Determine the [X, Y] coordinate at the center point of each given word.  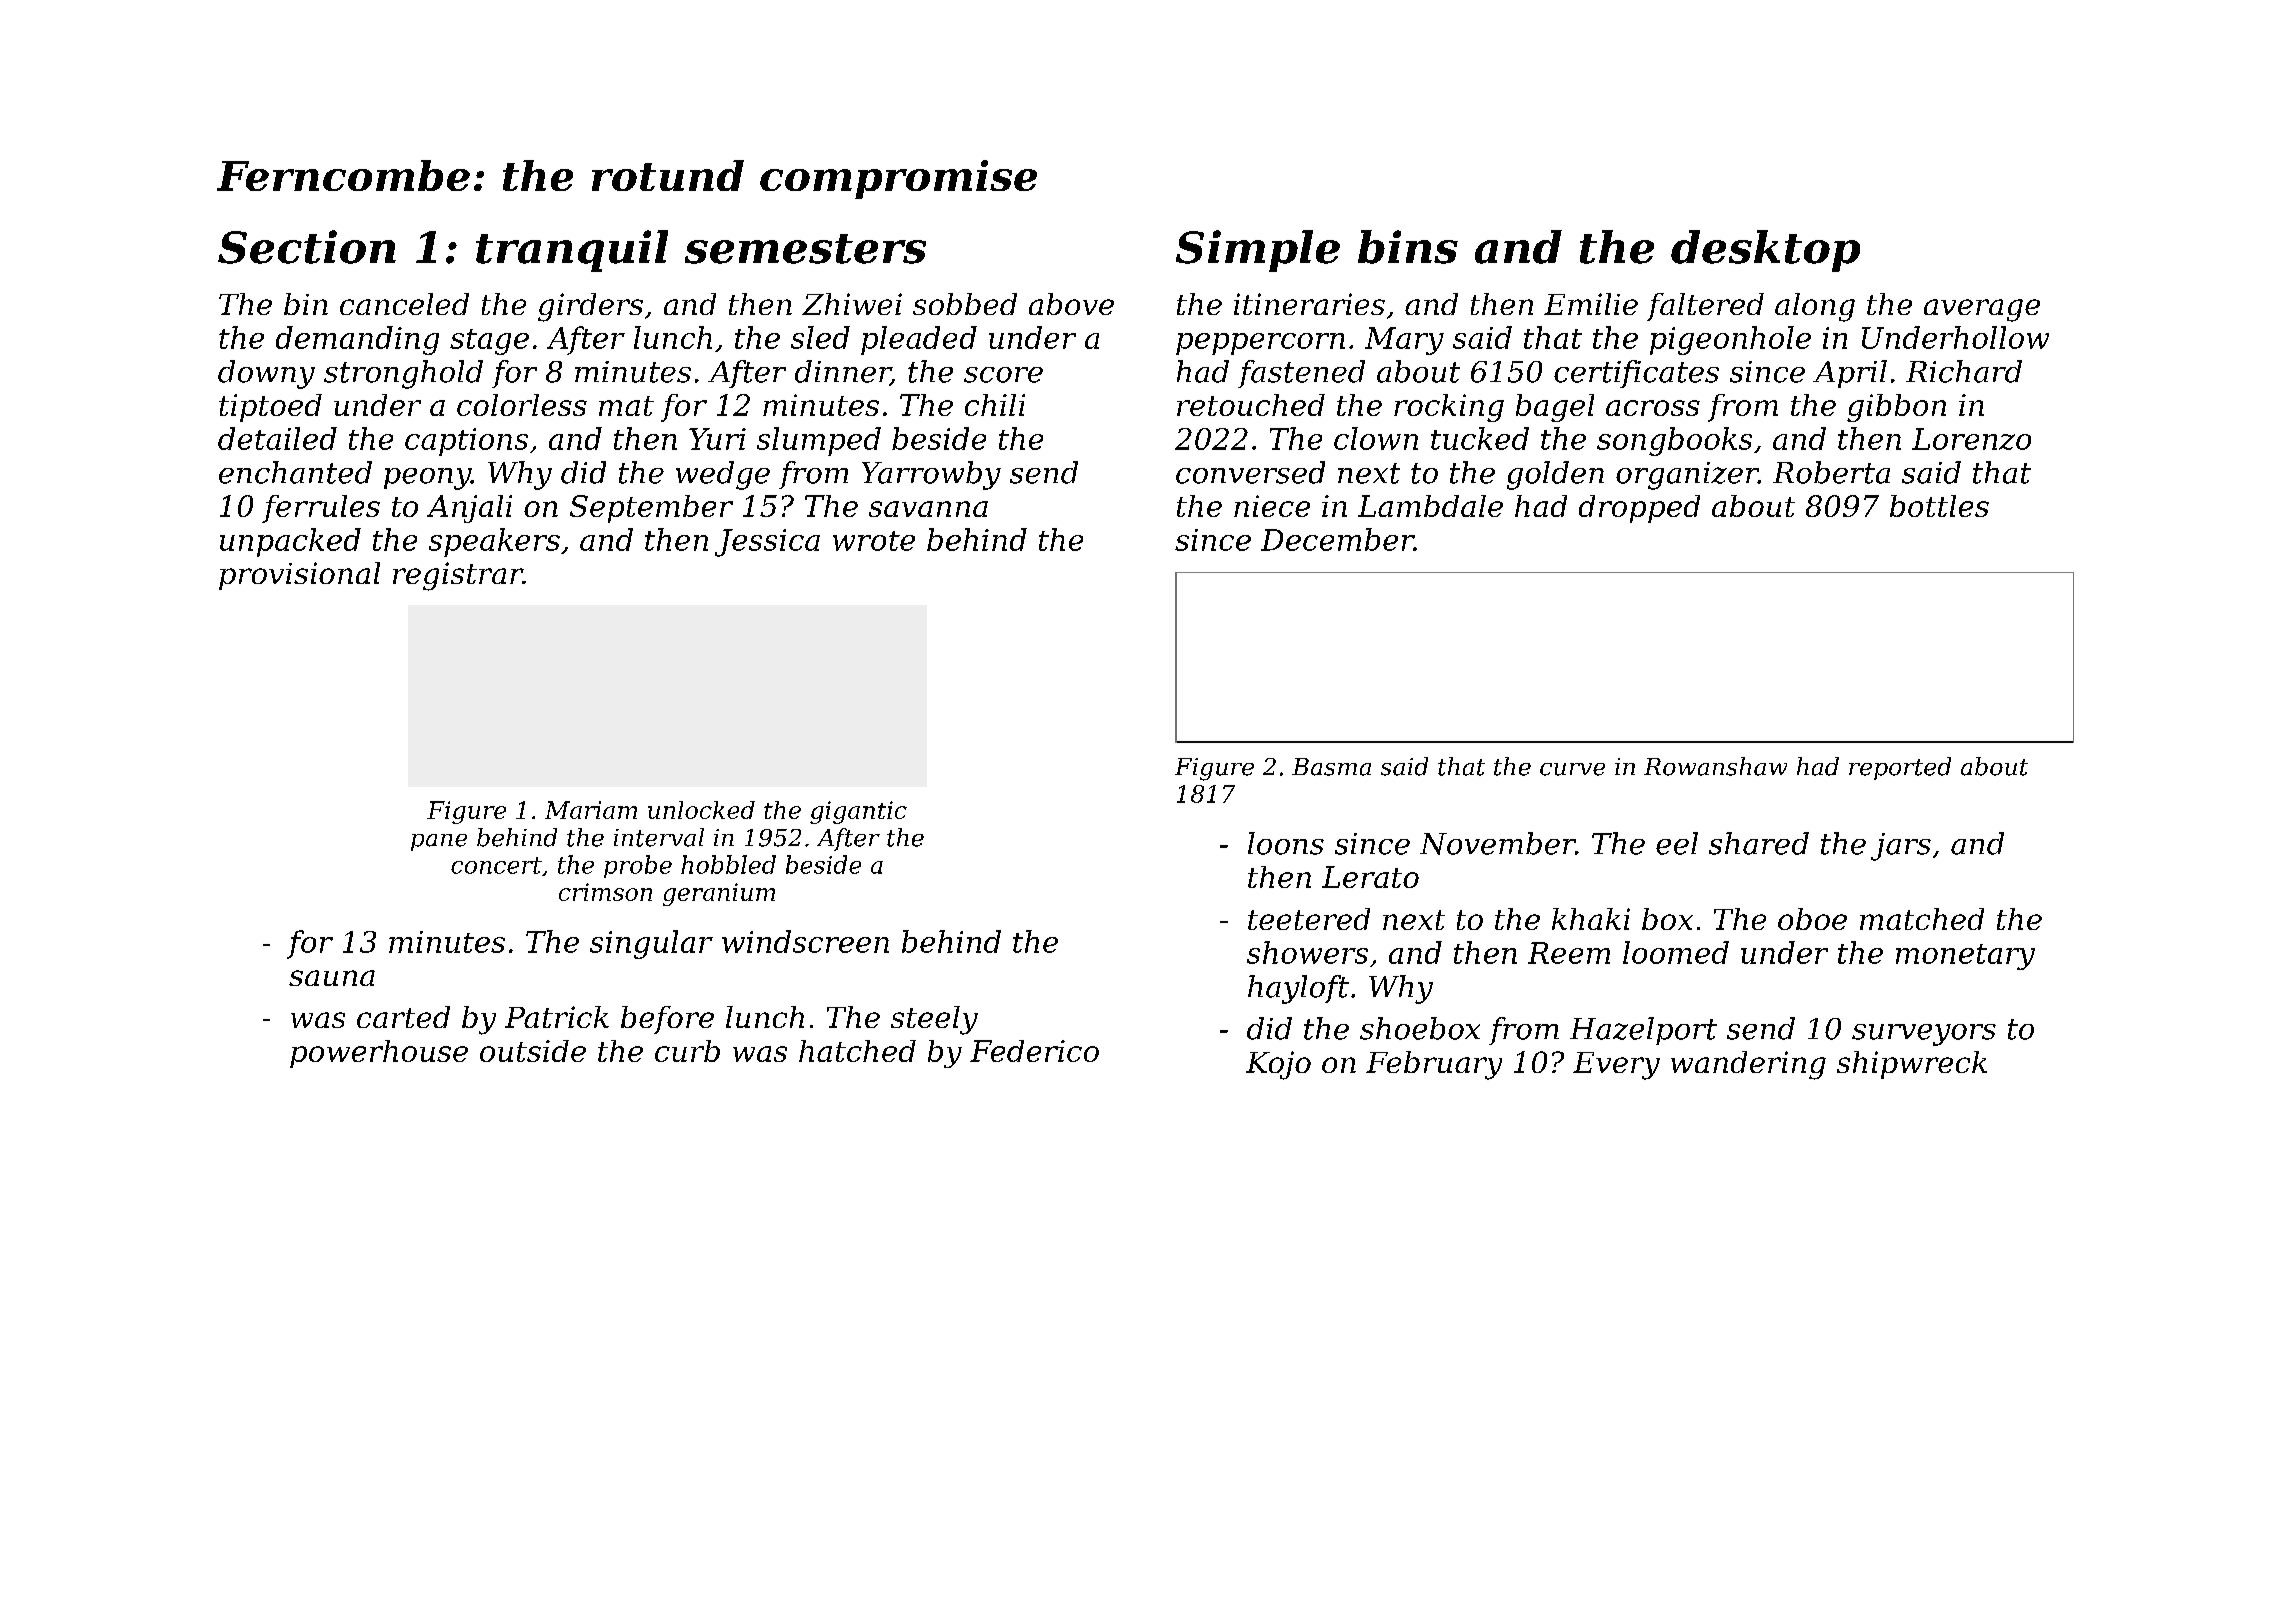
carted [403, 1017]
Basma [1331, 767]
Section [307, 247]
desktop [1765, 251]
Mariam [591, 810]
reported [1900, 768]
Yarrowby [931, 475]
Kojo [1278, 1065]
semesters [805, 249]
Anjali [469, 509]
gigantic [858, 812]
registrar [458, 576]
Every [1616, 1066]
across [1653, 408]
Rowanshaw [1715, 766]
